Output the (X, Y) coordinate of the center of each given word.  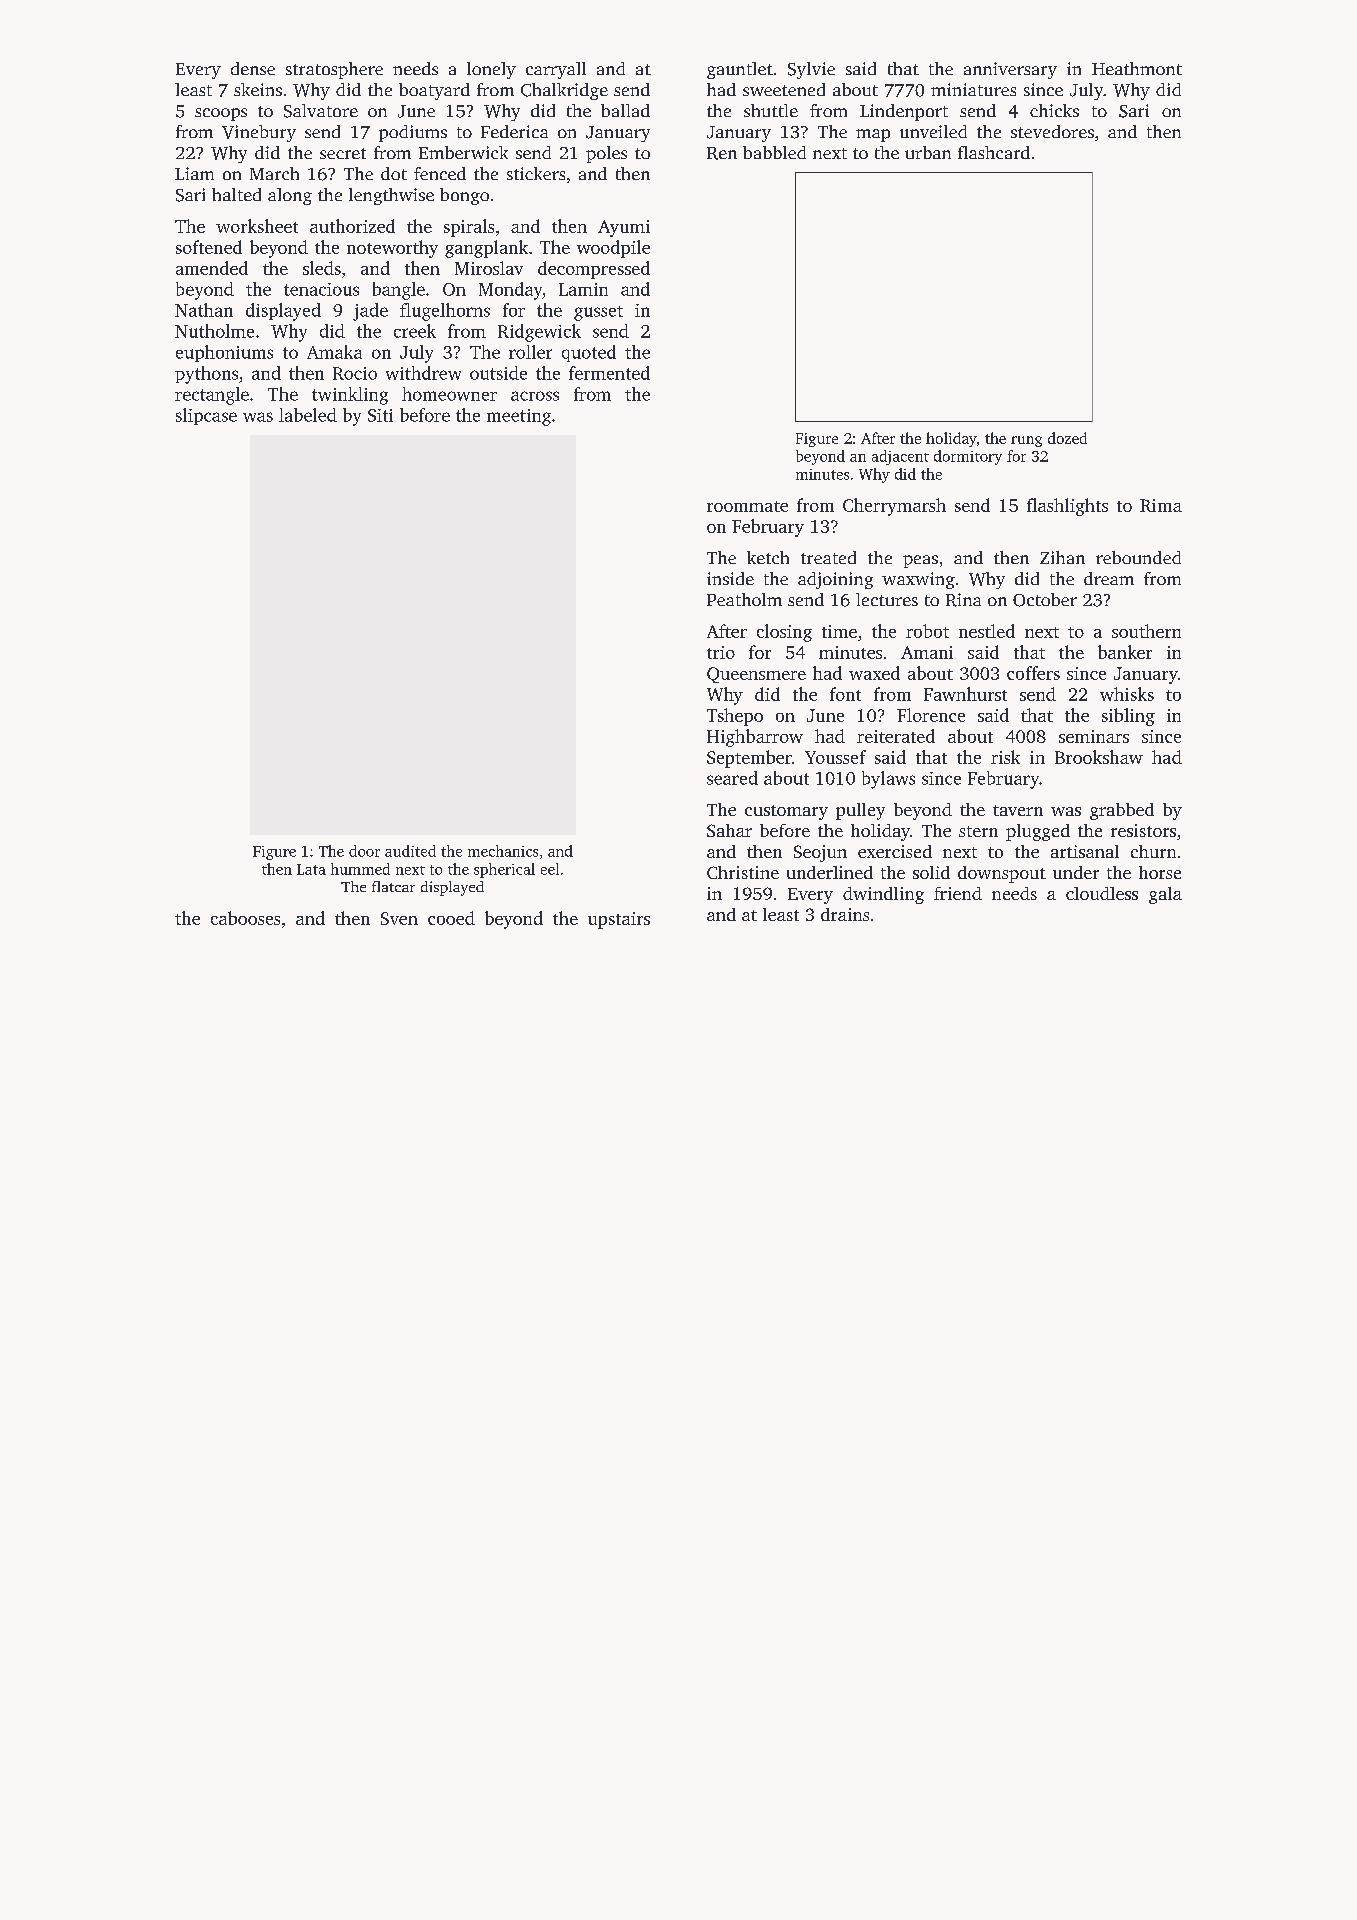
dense (253, 68)
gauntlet (740, 70)
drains (845, 914)
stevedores (1052, 131)
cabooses (245, 918)
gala (1165, 895)
